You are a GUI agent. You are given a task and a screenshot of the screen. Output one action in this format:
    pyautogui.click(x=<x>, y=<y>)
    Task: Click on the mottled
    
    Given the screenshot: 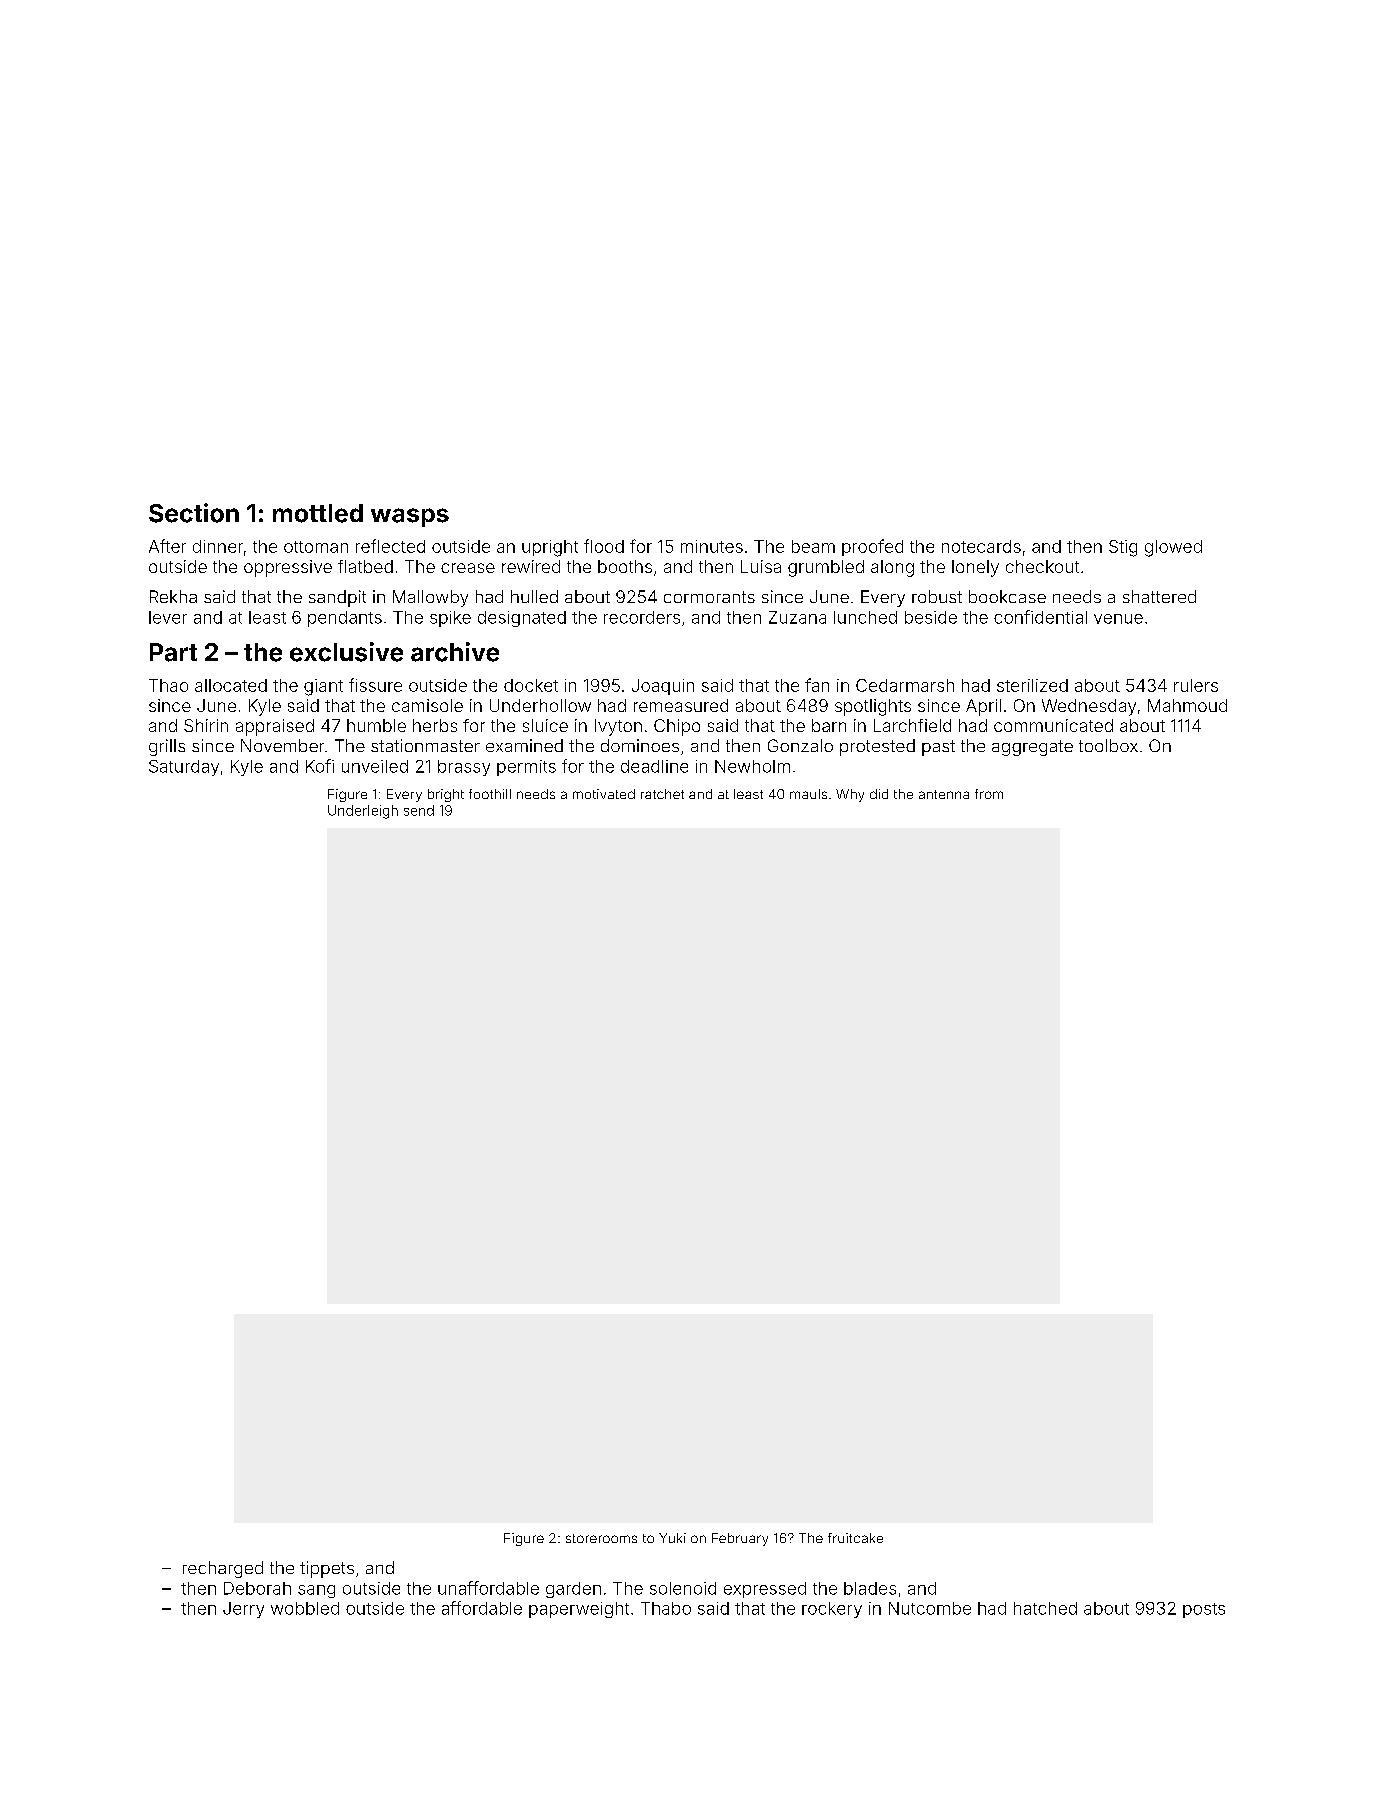 What is the action you would take?
    pyautogui.click(x=318, y=513)
